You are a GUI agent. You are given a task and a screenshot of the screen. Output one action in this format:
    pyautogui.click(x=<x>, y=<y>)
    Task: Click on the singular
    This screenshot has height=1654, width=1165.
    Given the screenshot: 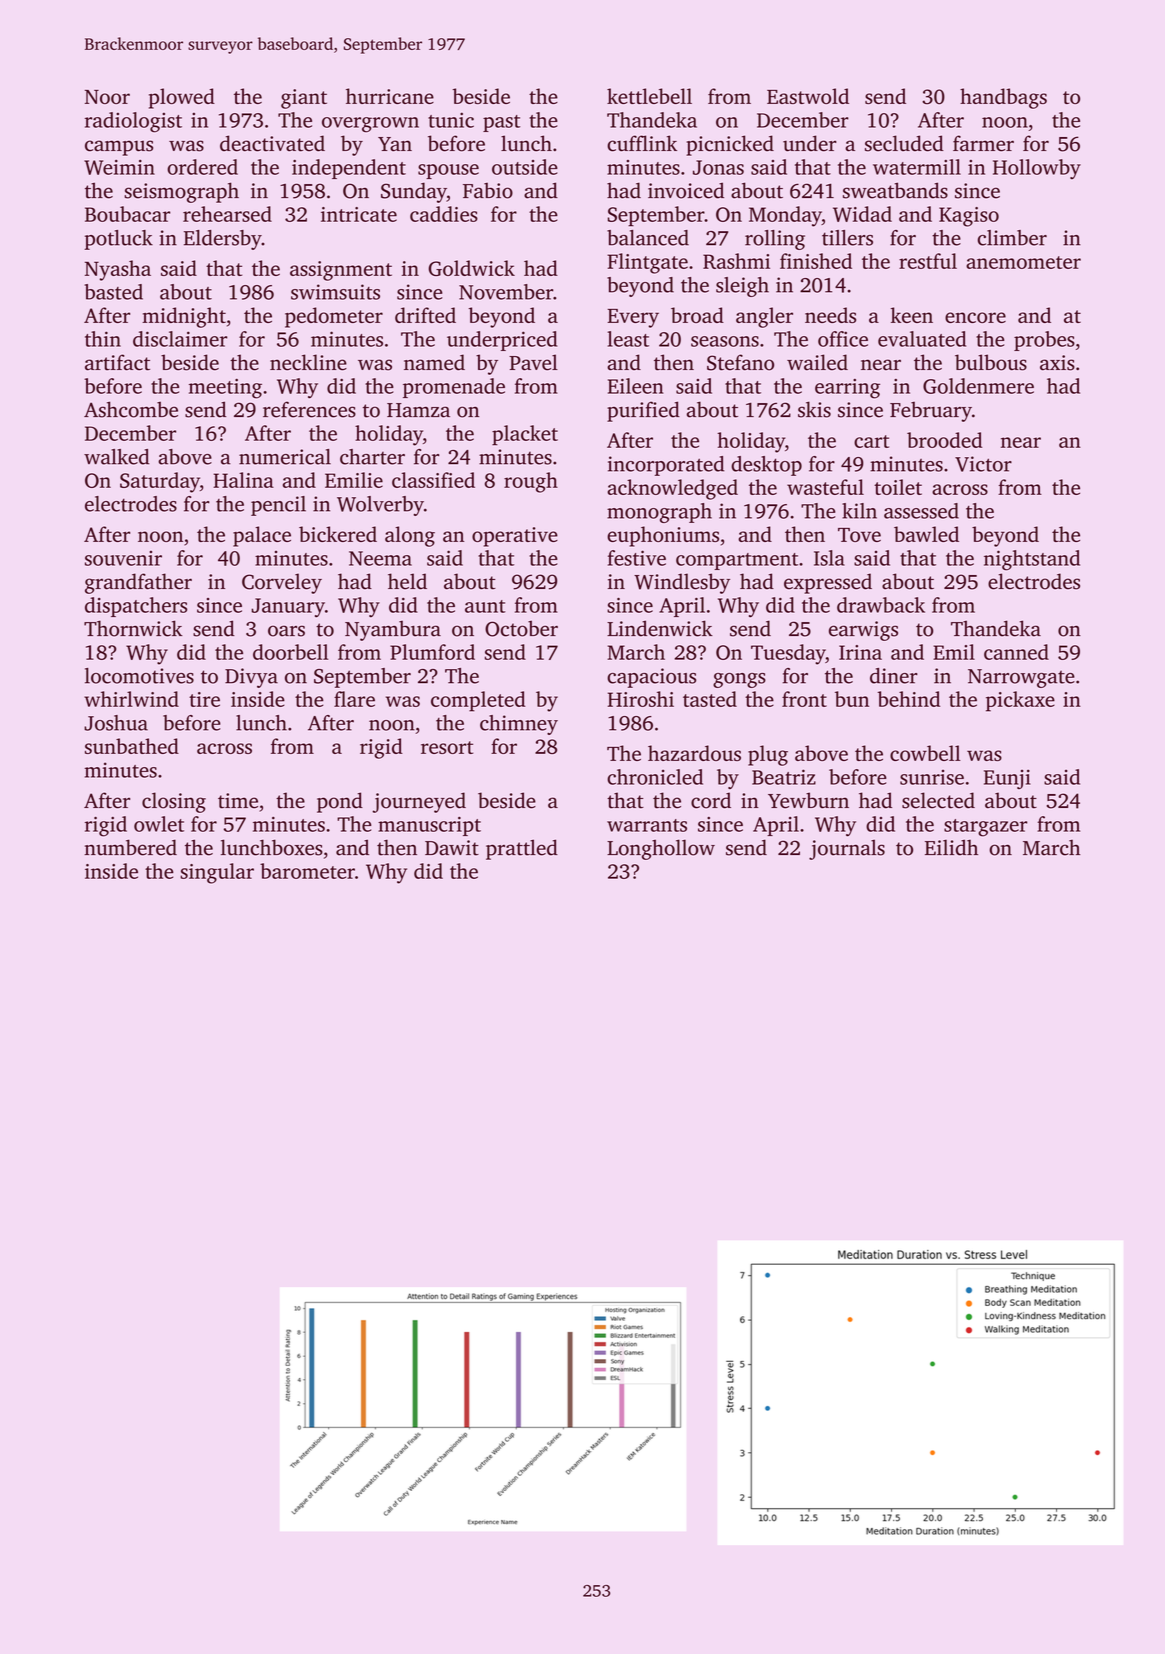 What is the action you would take?
    pyautogui.click(x=217, y=873)
